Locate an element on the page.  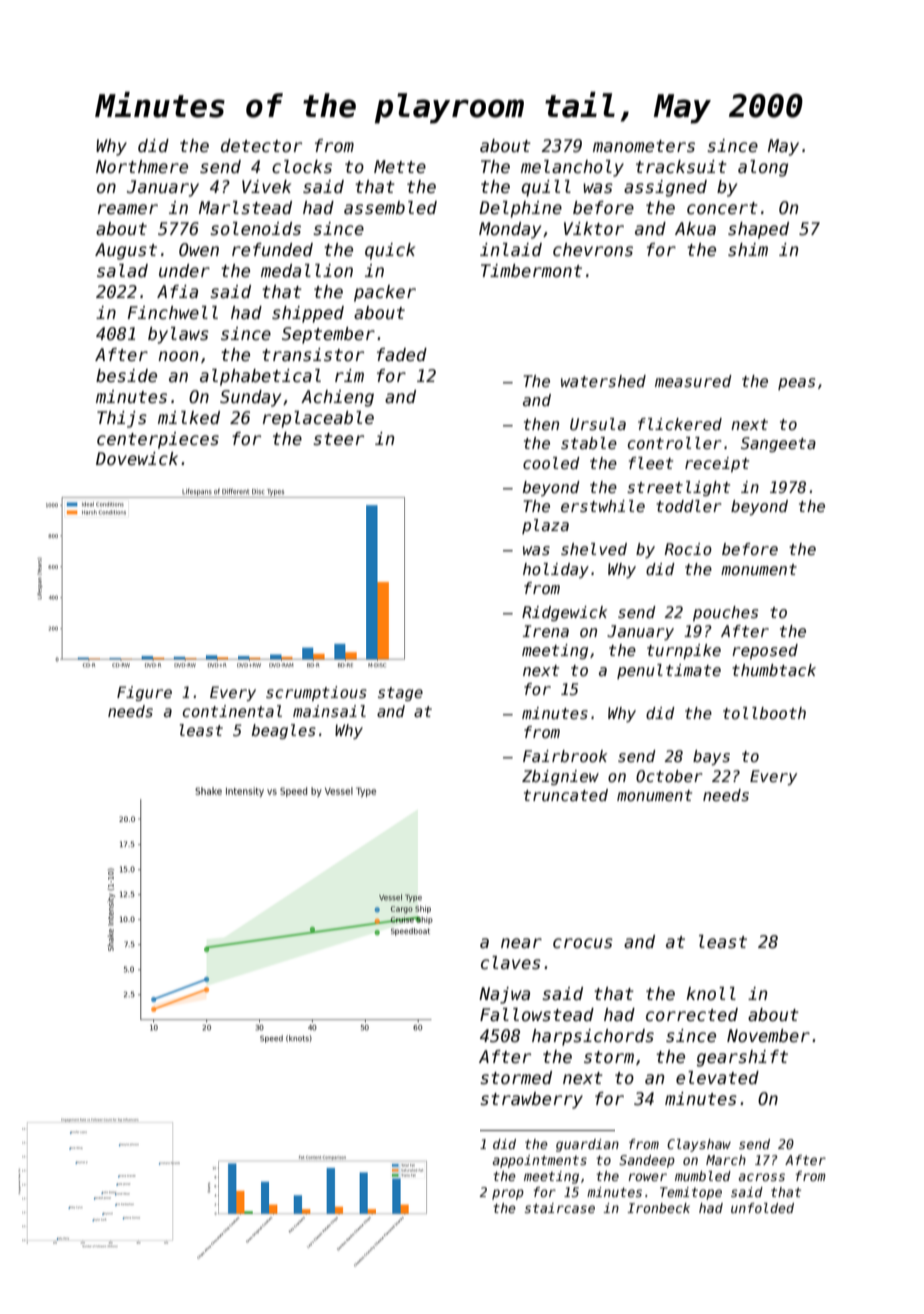
bylaws is located at coordinates (178, 335).
